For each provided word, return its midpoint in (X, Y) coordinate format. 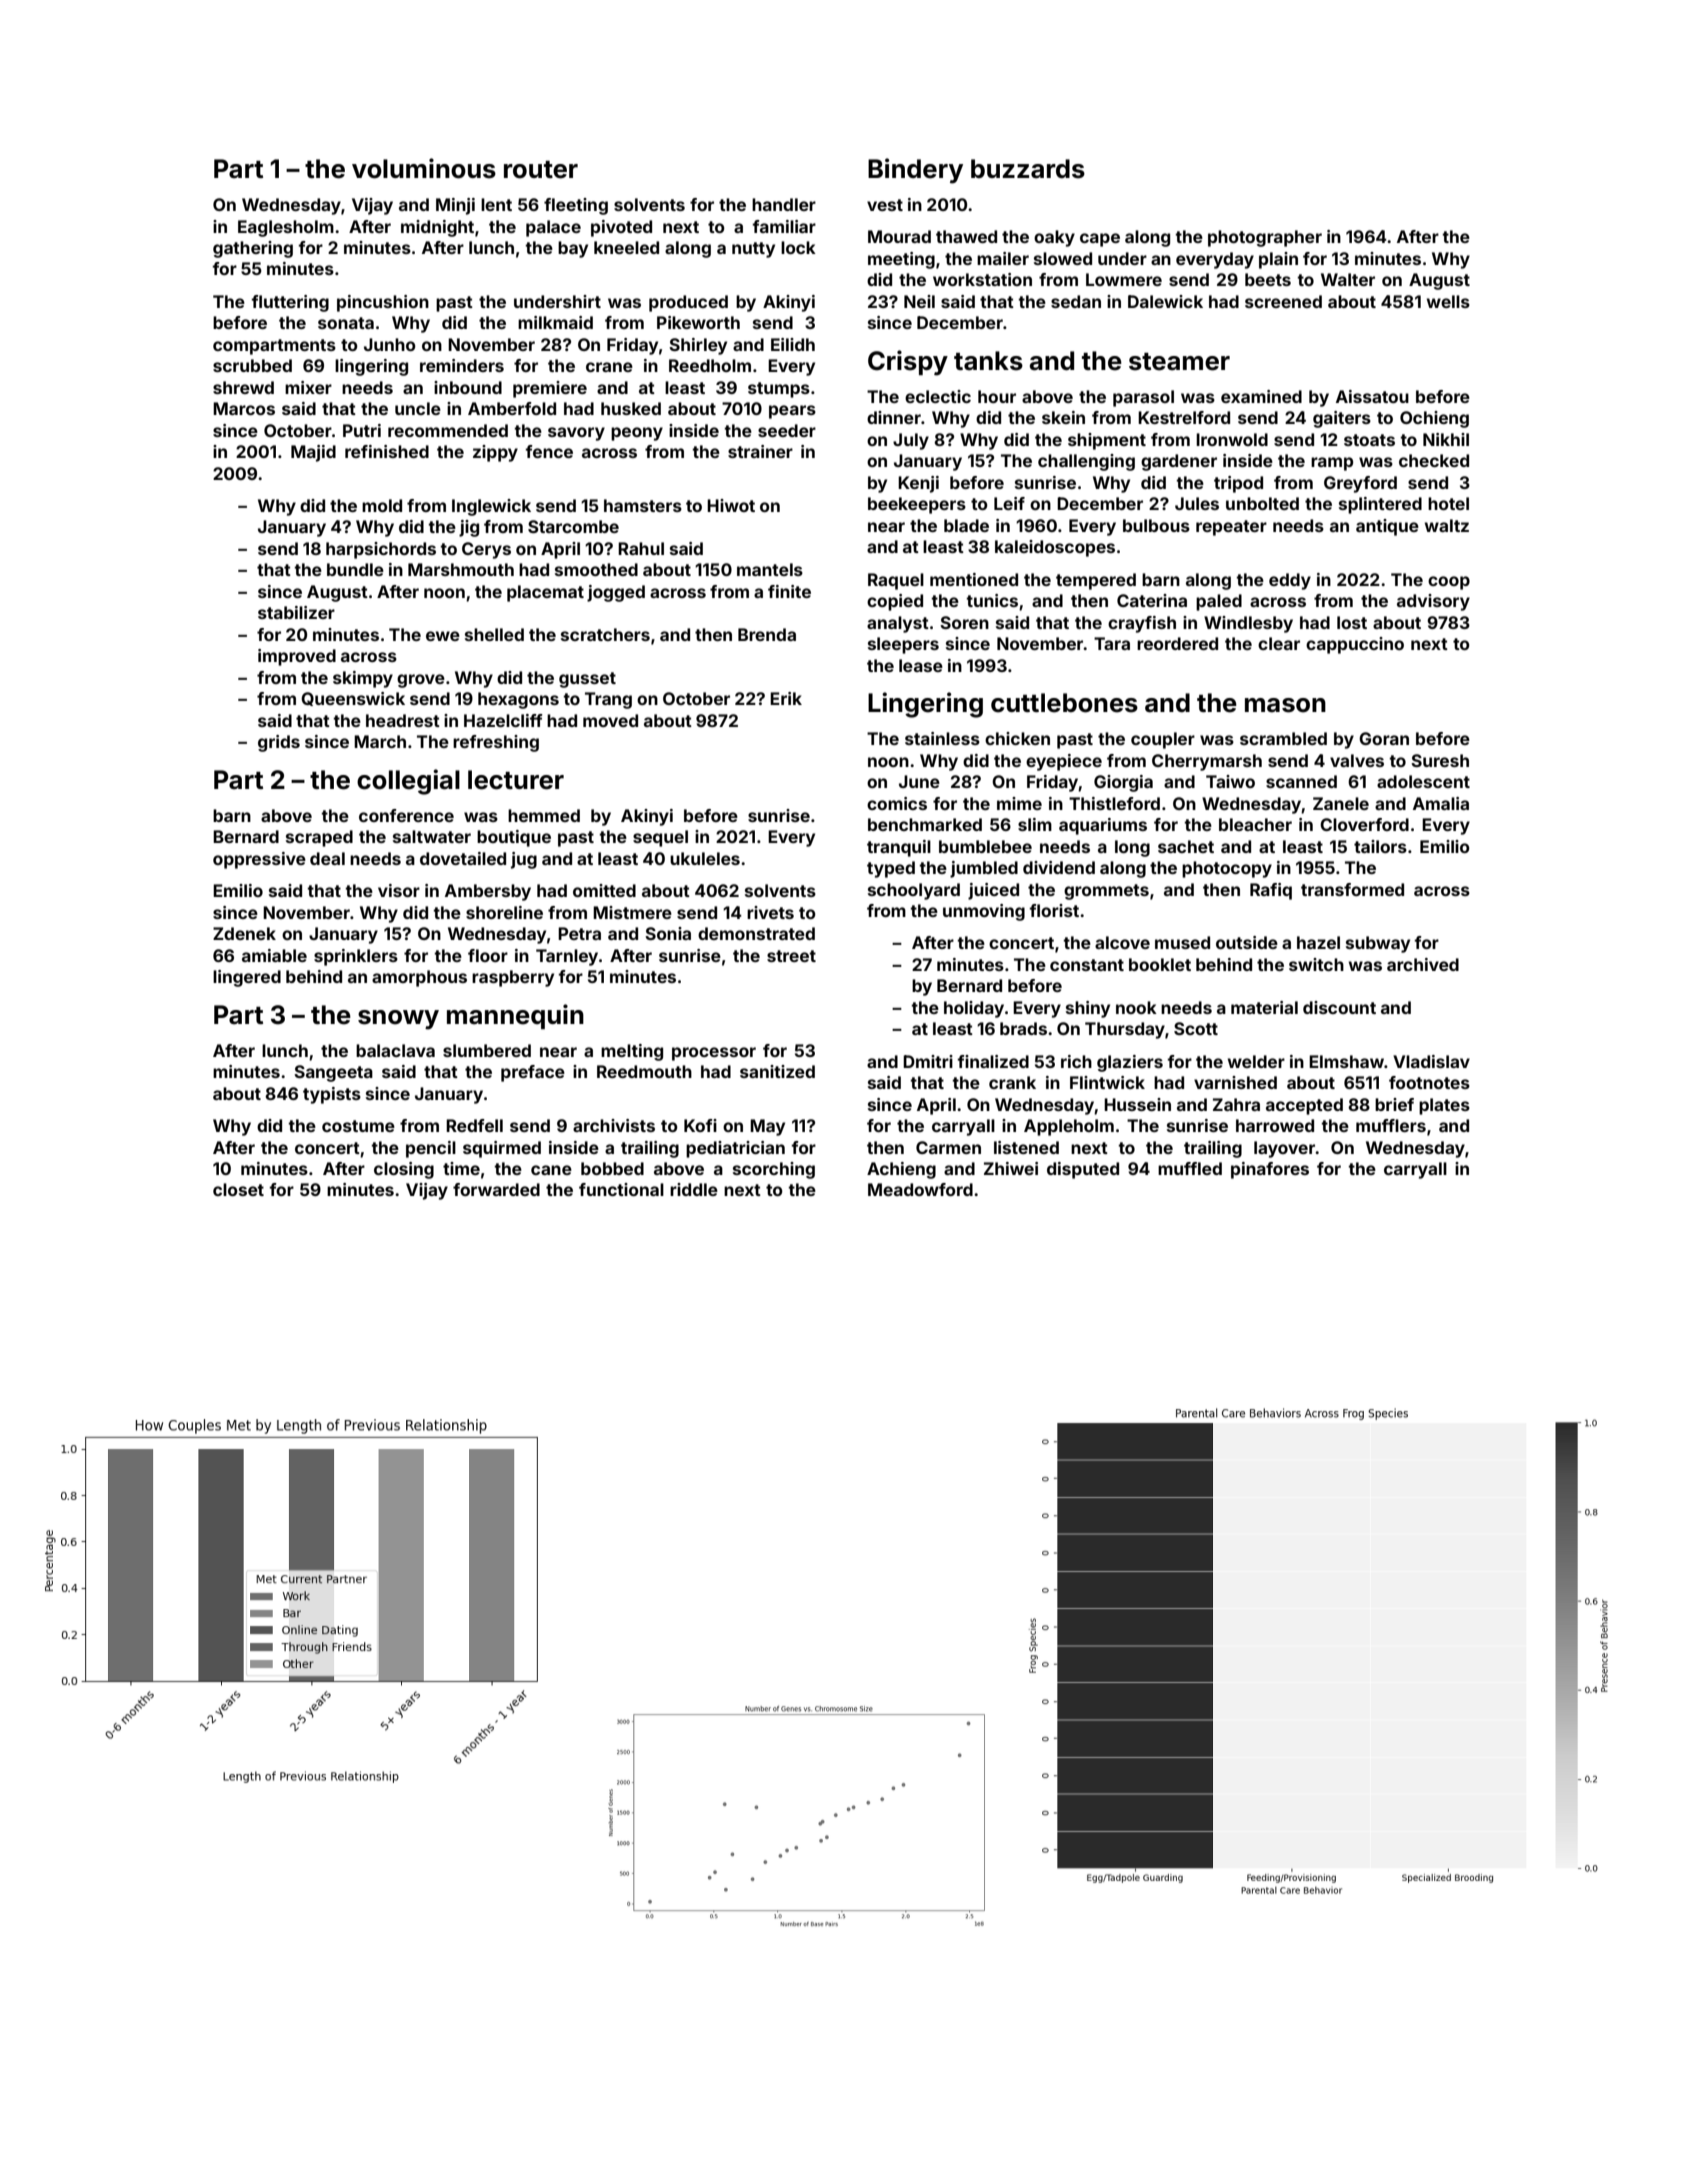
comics (897, 803)
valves (1357, 760)
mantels (770, 569)
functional (621, 1189)
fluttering (290, 303)
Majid (313, 453)
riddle (694, 1189)
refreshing (496, 743)
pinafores (1270, 1170)
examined (1261, 396)
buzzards (1028, 169)
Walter (1348, 279)
